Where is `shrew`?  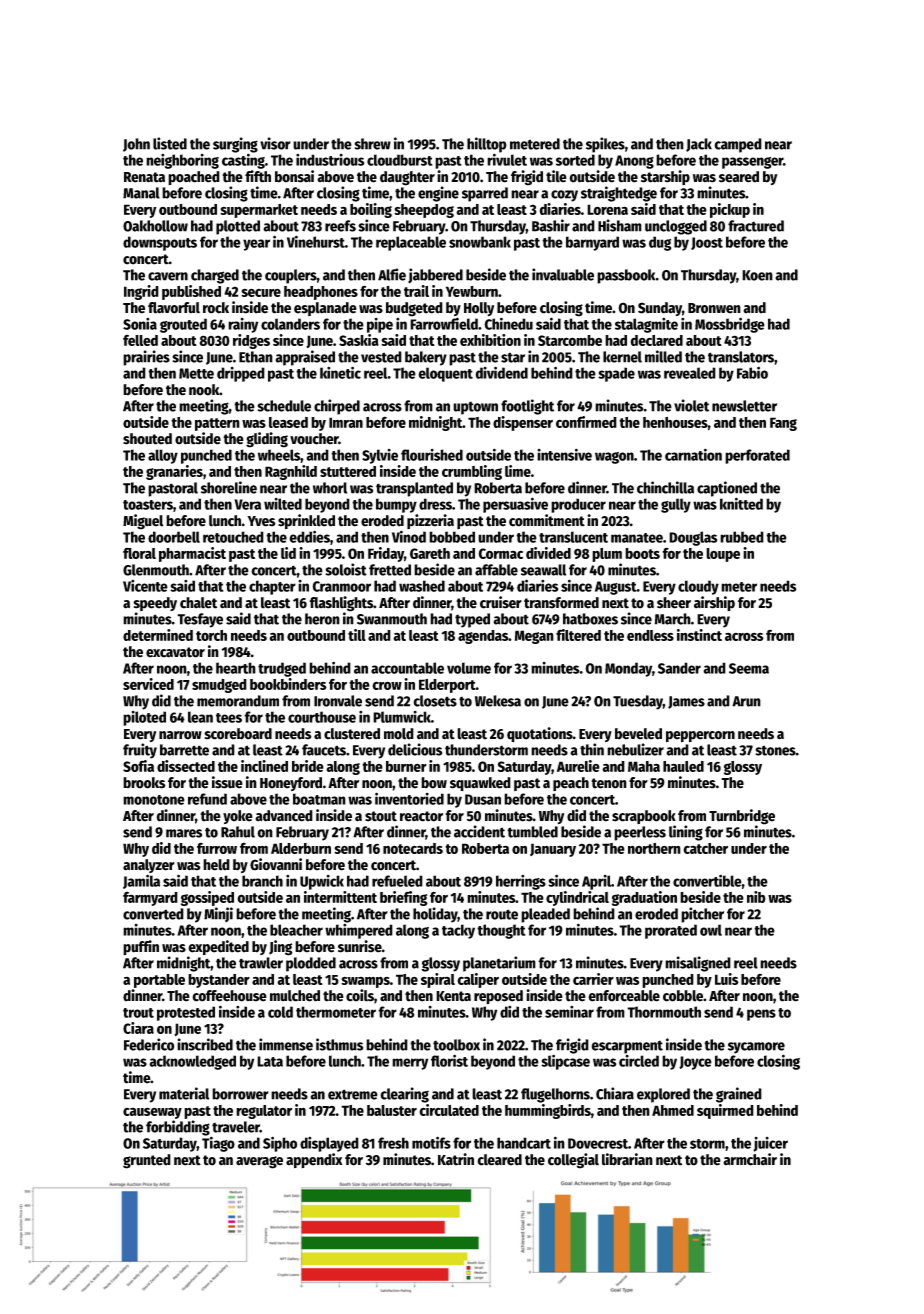 shrew is located at coordinates (372, 144).
